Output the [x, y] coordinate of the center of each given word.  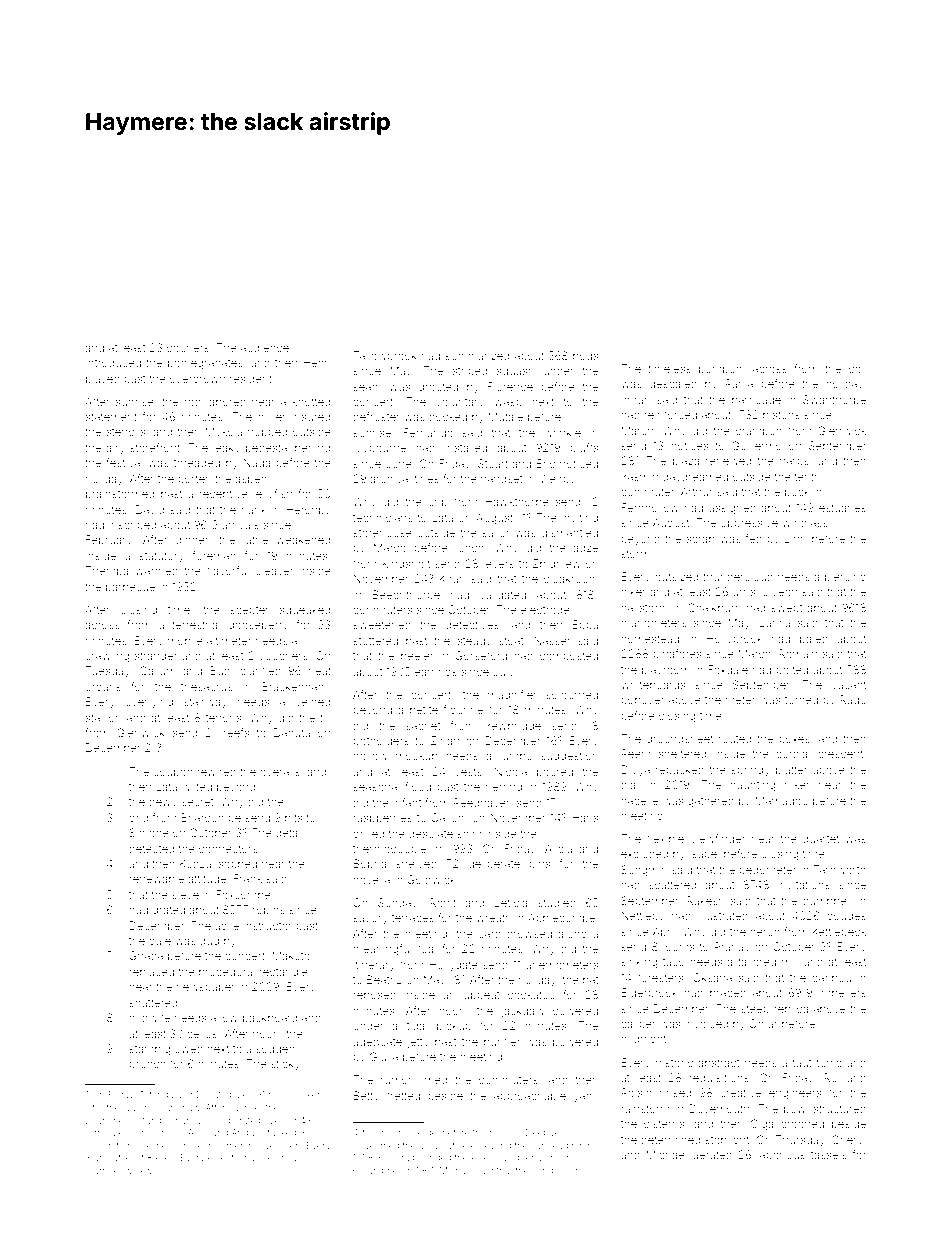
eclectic [224, 1157]
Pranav [732, 946]
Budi [221, 670]
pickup [454, 1026]
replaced [151, 973]
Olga [762, 1125]
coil [857, 368]
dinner [192, 539]
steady [475, 642]
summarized [477, 355]
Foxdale [728, 669]
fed [754, 538]
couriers [188, 347]
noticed [579, 463]
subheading [556, 1146]
